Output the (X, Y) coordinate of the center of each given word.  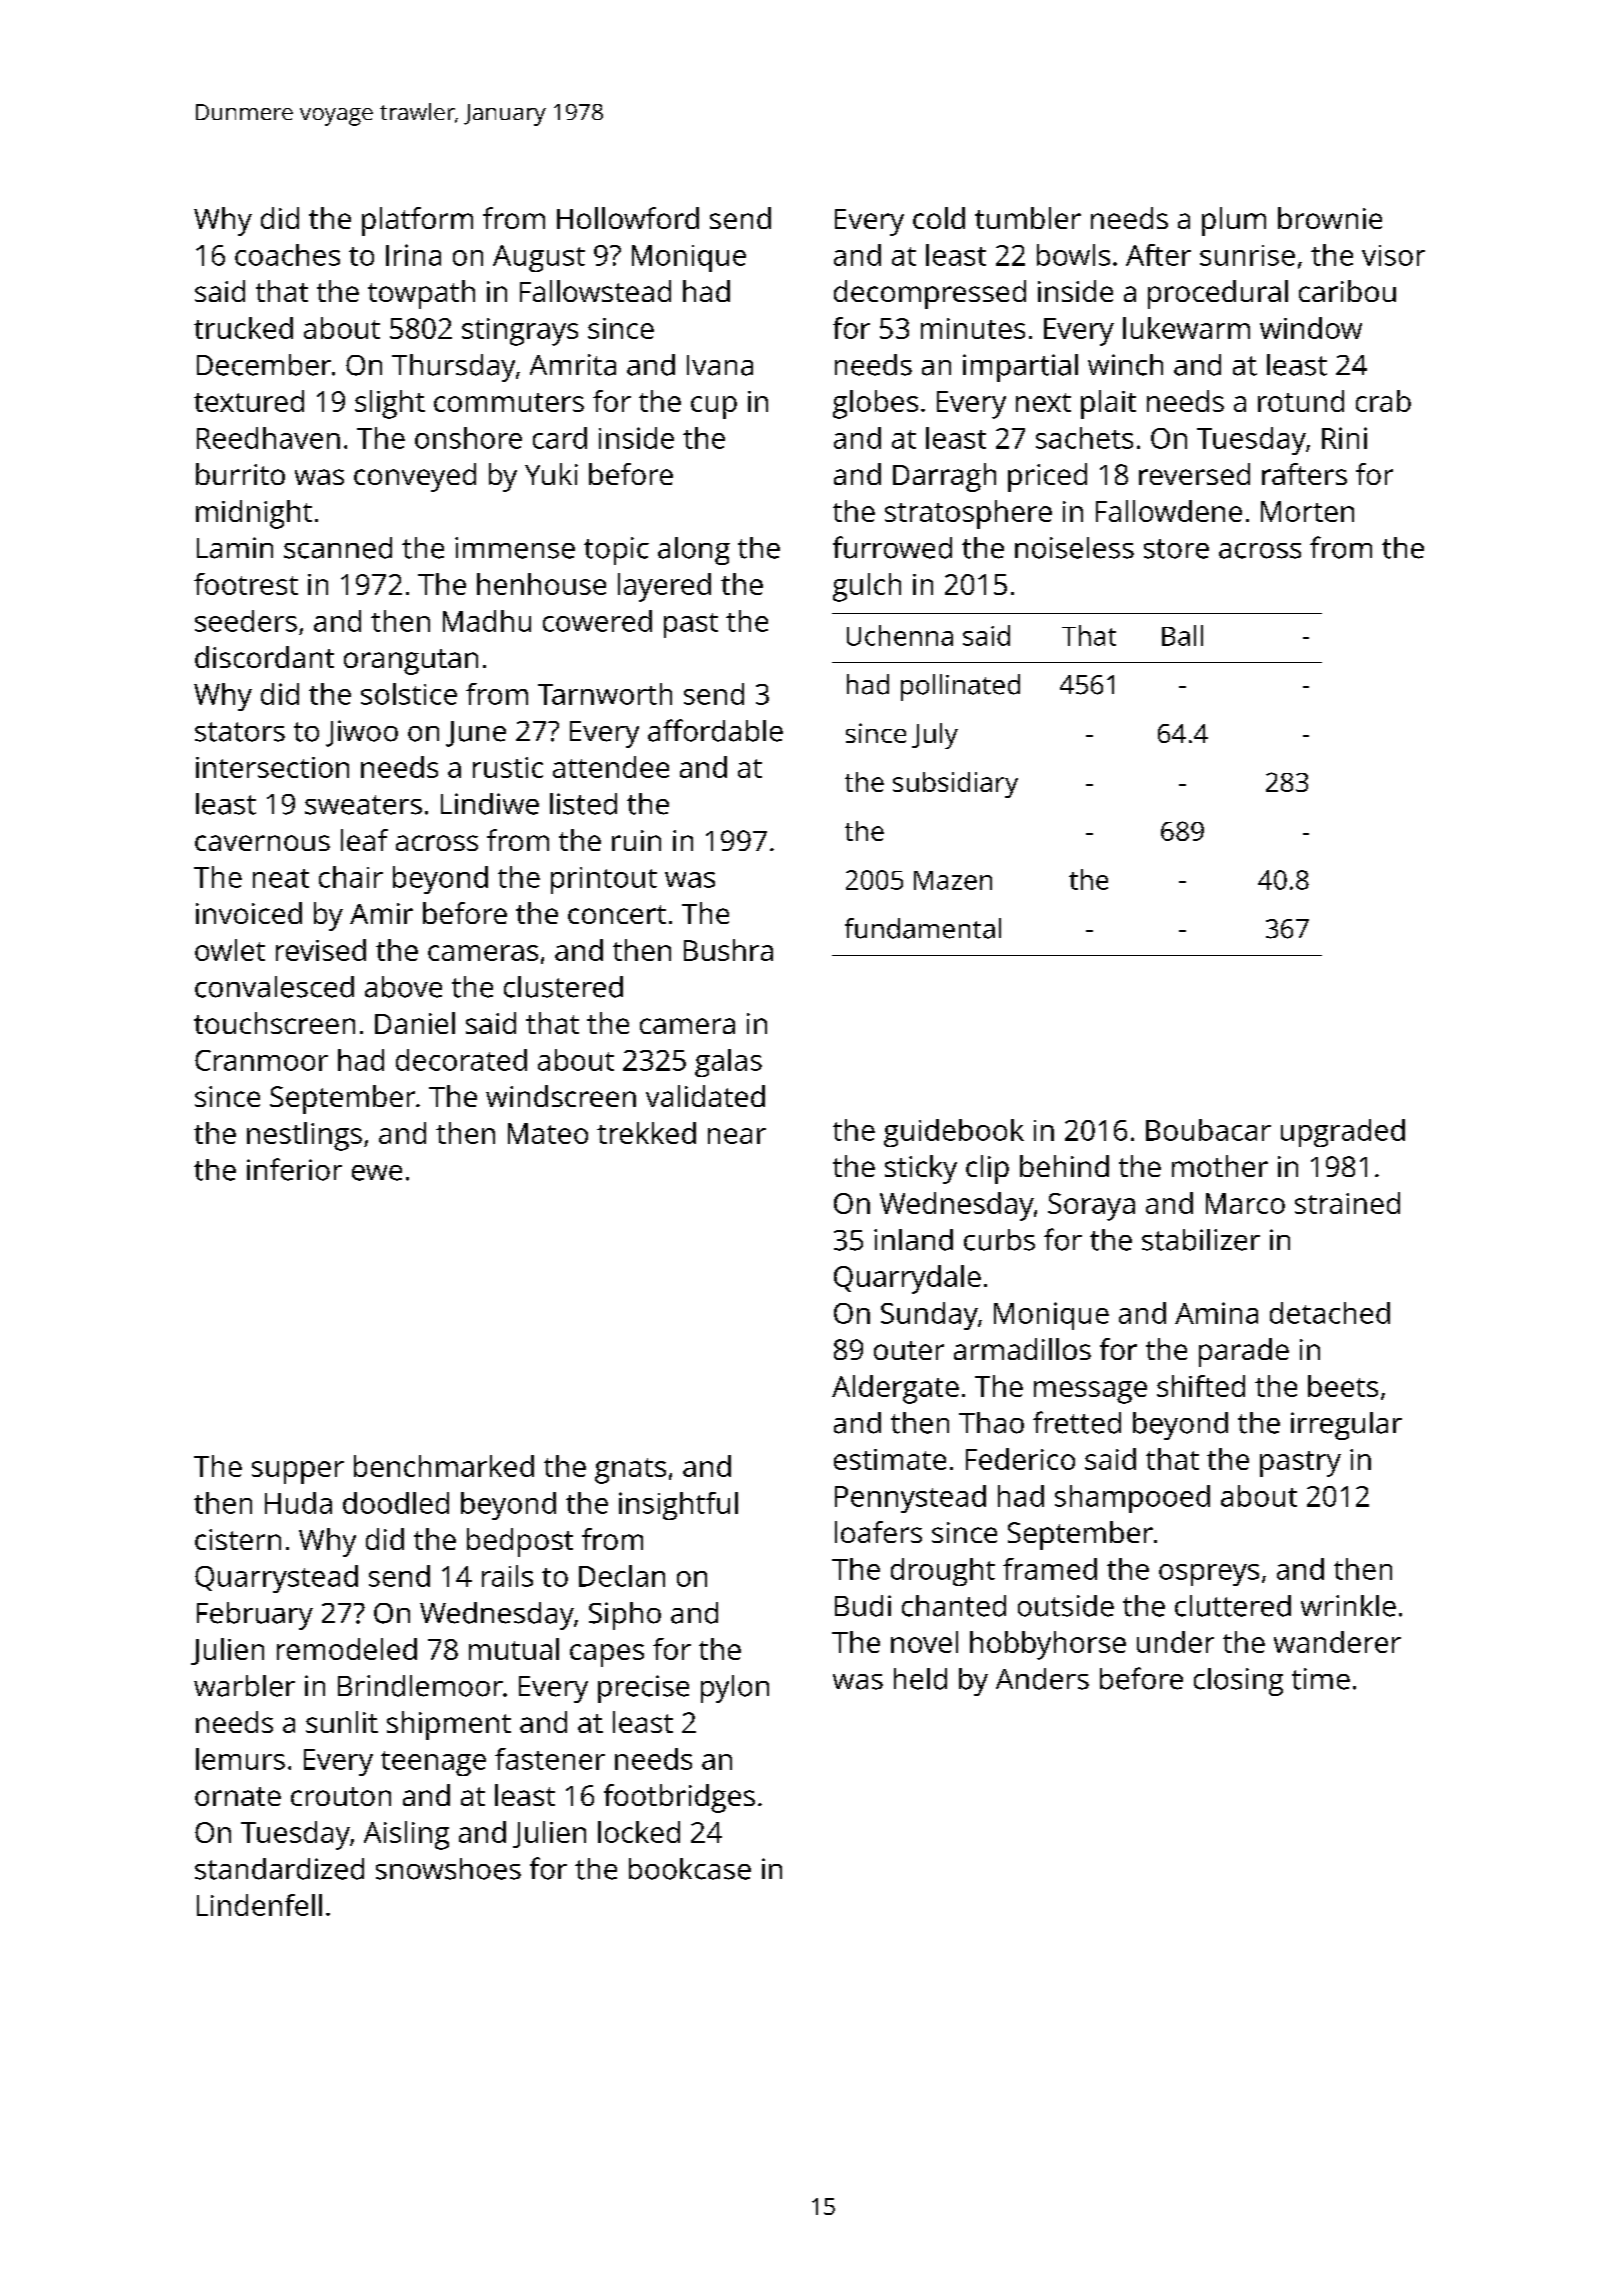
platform (417, 221)
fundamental (923, 928)
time (1321, 1679)
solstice (409, 694)
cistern (238, 1539)
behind (1064, 1166)
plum (1234, 221)
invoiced (249, 913)
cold (939, 218)
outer (909, 1350)
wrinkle (1348, 1606)
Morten (1307, 511)
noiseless (1074, 548)
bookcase (690, 1869)
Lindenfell (259, 1905)
